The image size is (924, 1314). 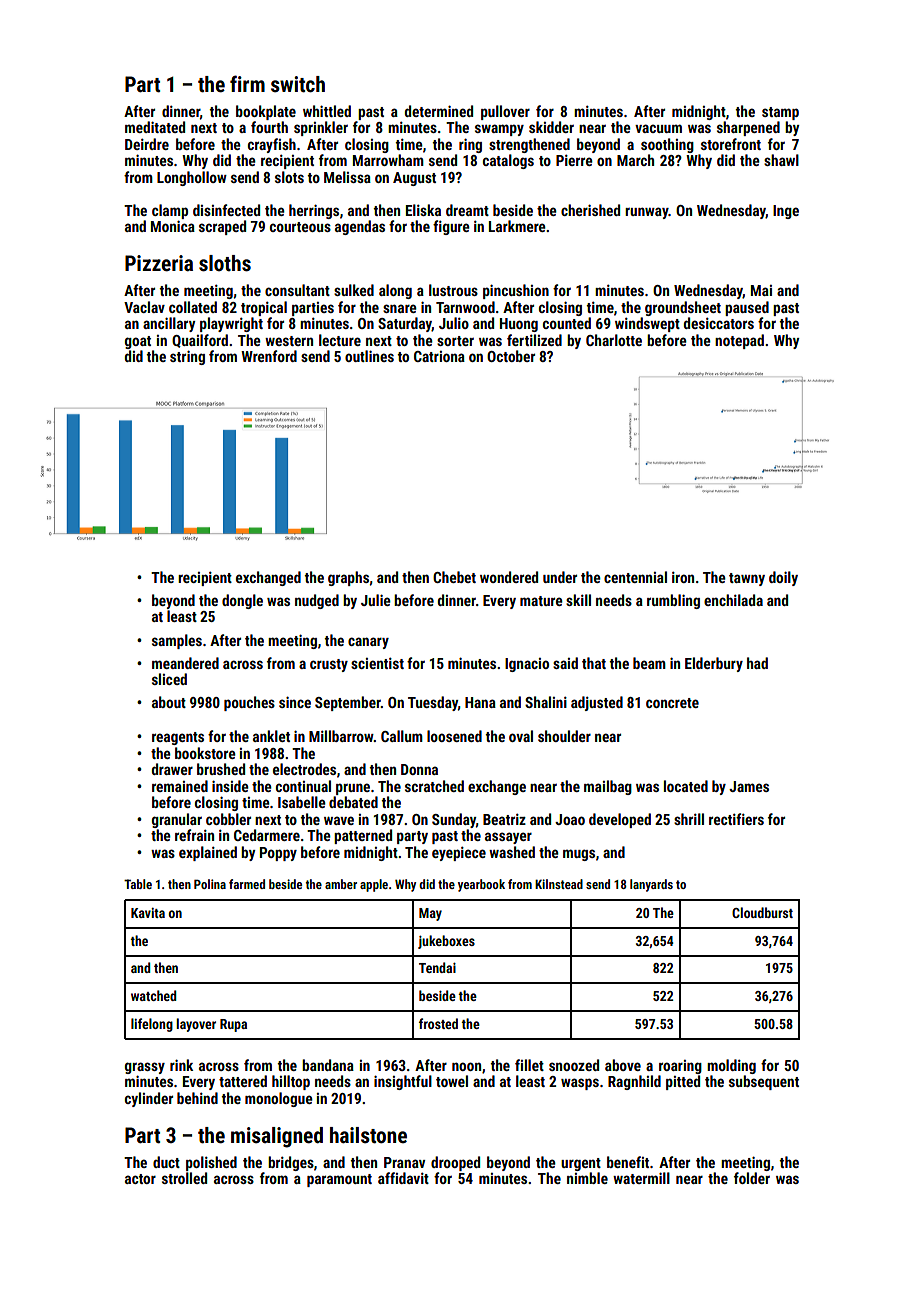 What do you see at coordinates (184, 1178) in the page?
I see `strolled` at bounding box center [184, 1178].
